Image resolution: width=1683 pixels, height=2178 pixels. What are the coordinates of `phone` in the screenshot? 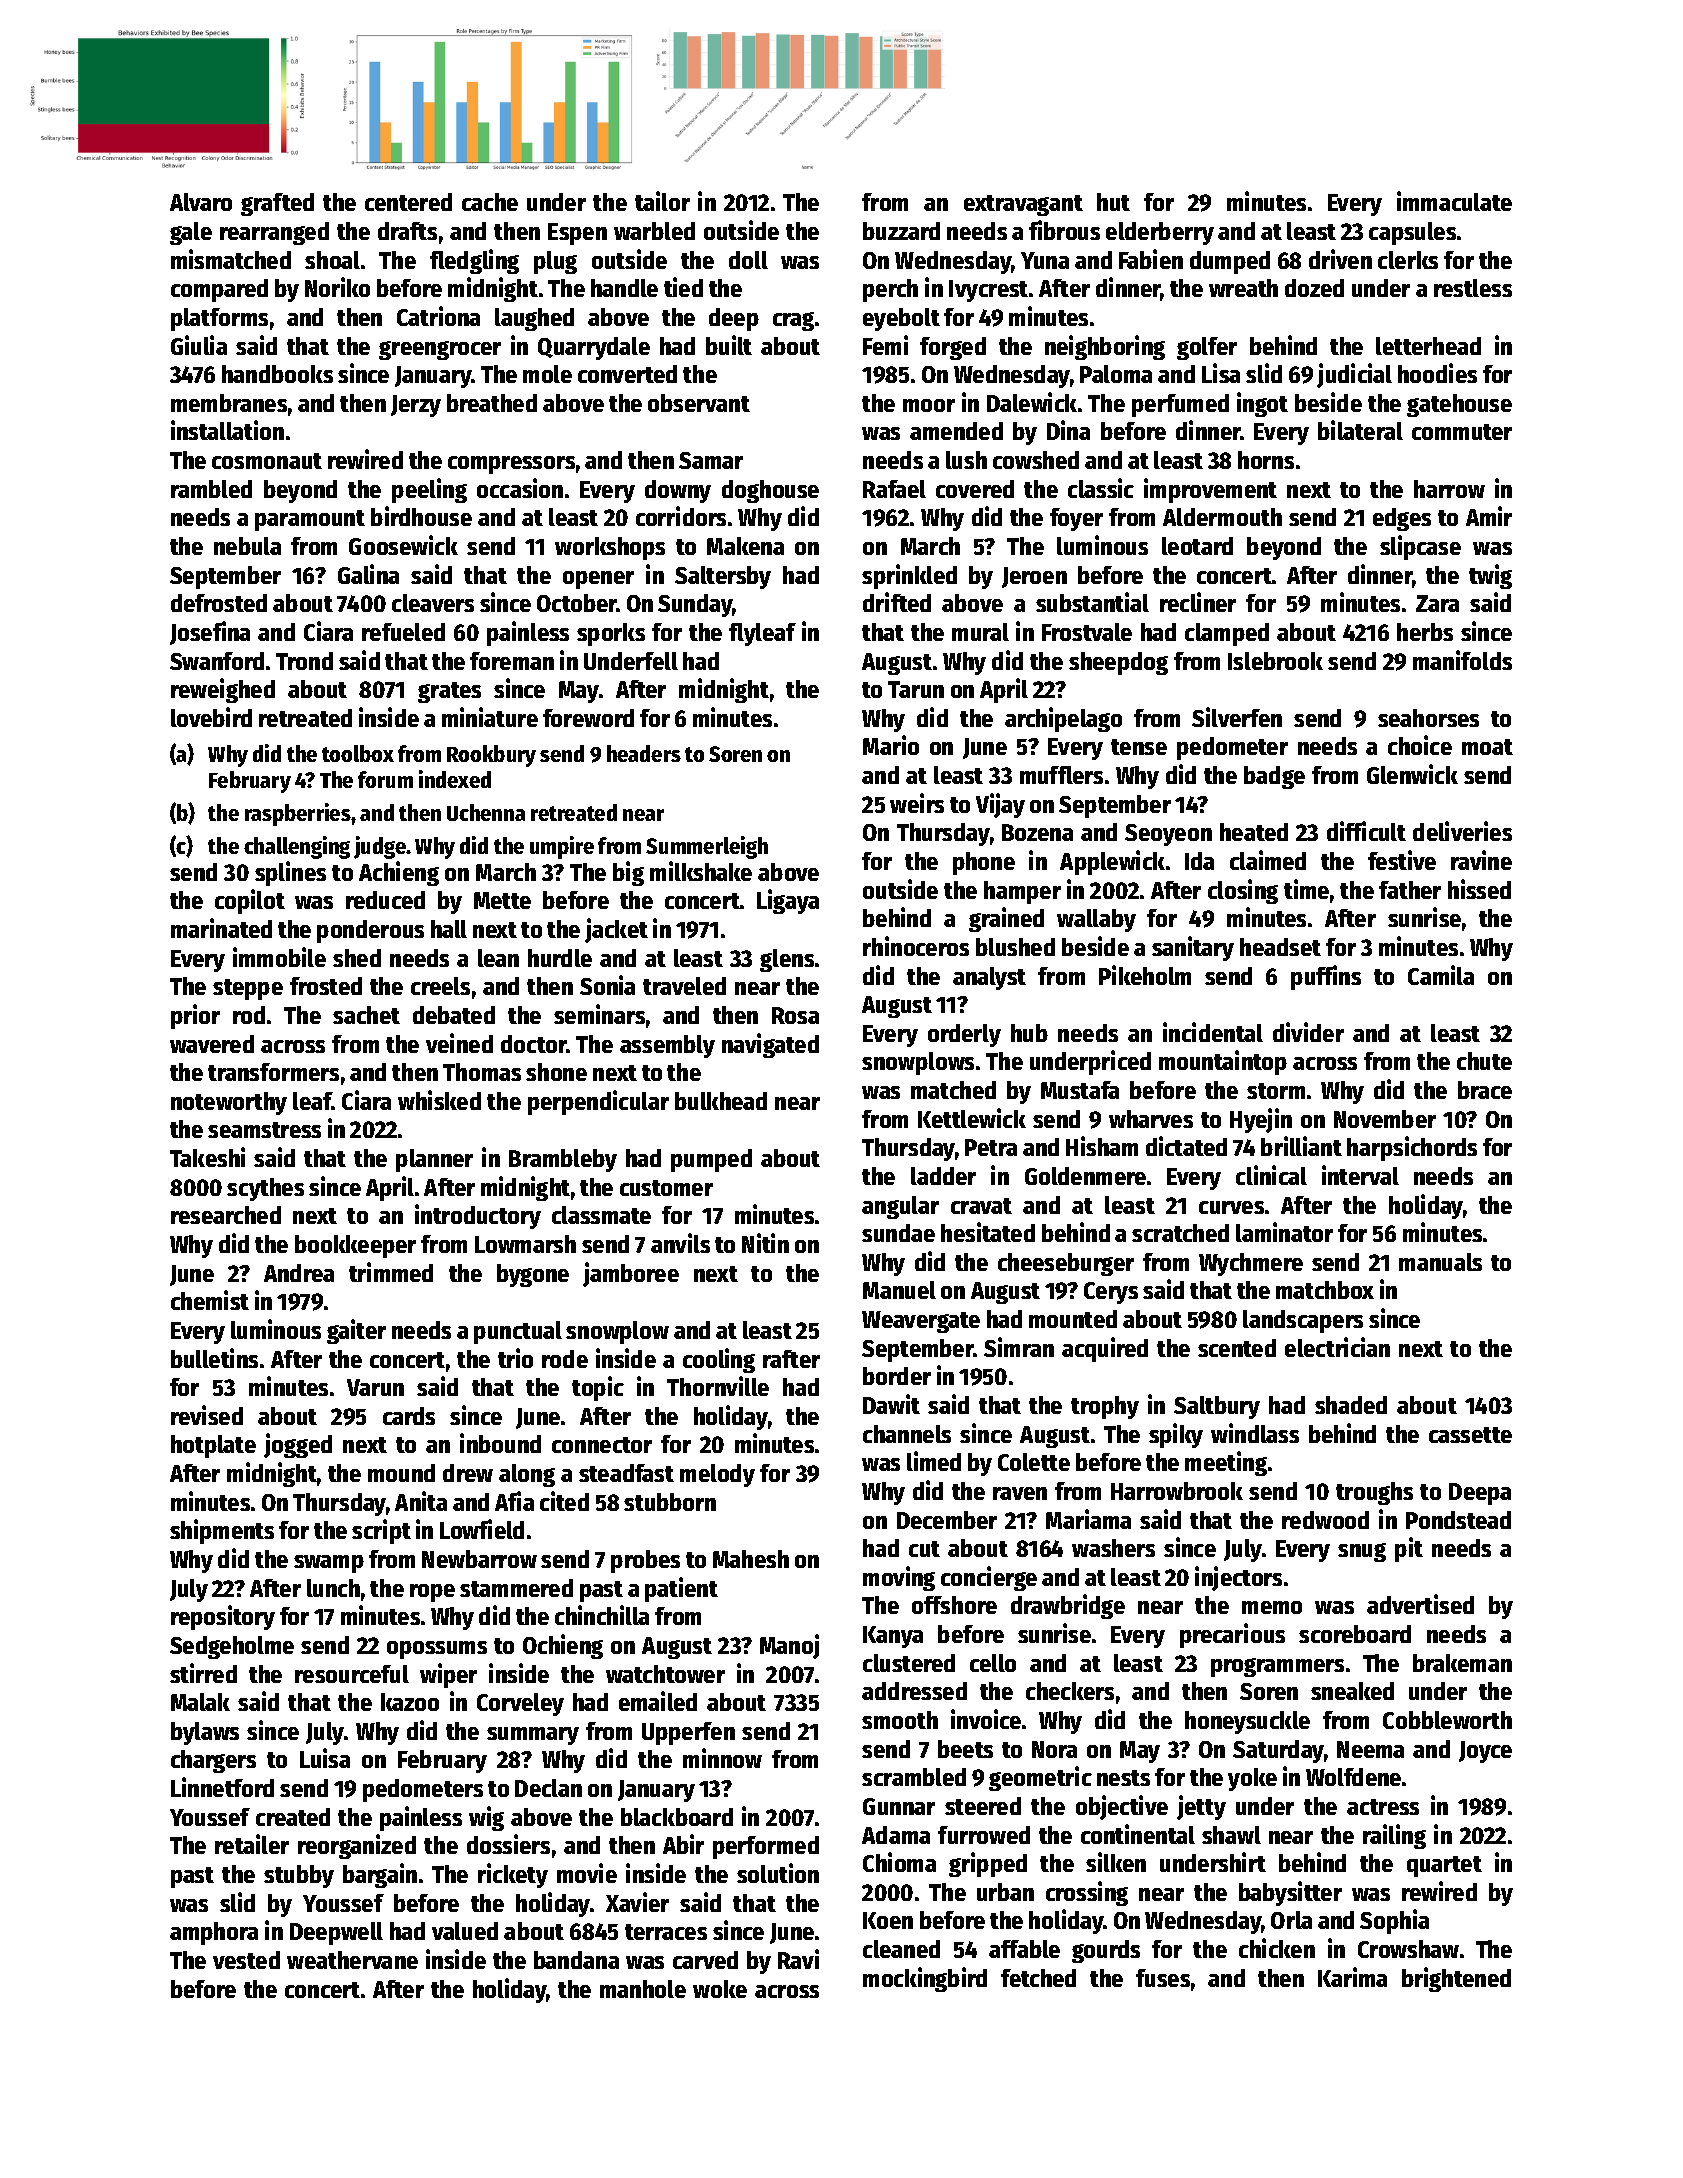 It's located at (984, 863).
